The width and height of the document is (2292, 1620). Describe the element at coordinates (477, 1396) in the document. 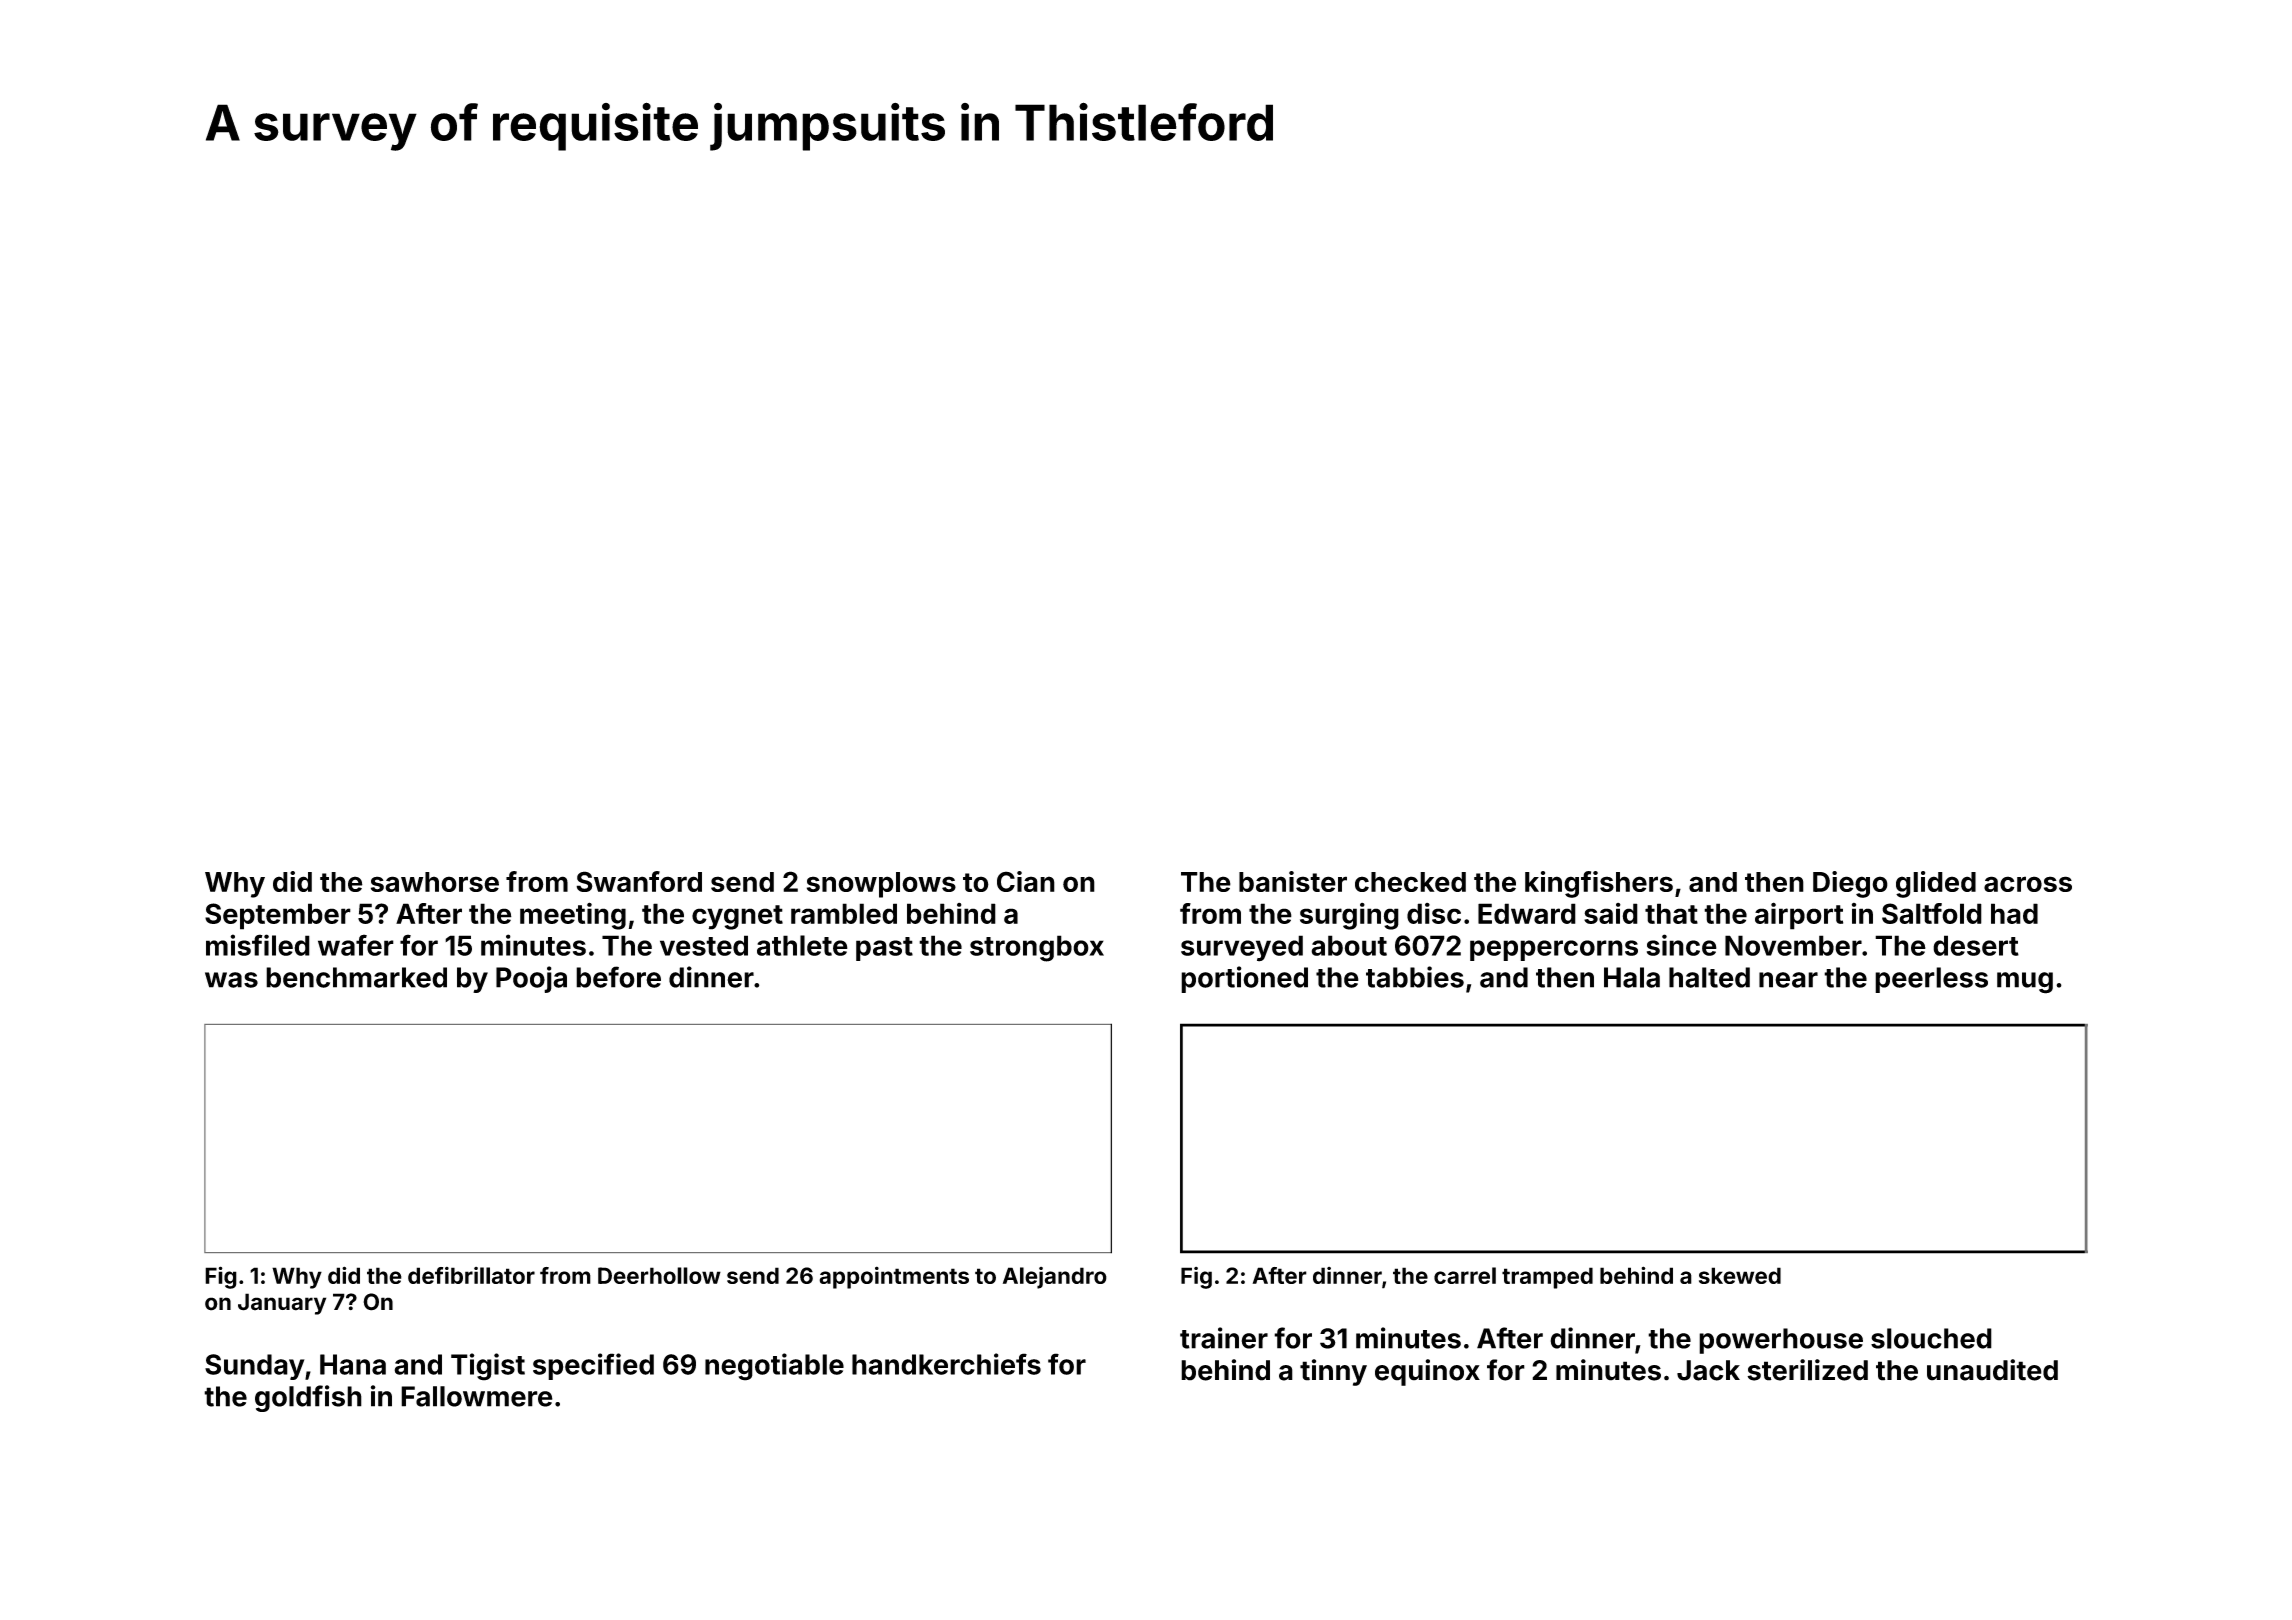

I see `Fallowmere` at that location.
